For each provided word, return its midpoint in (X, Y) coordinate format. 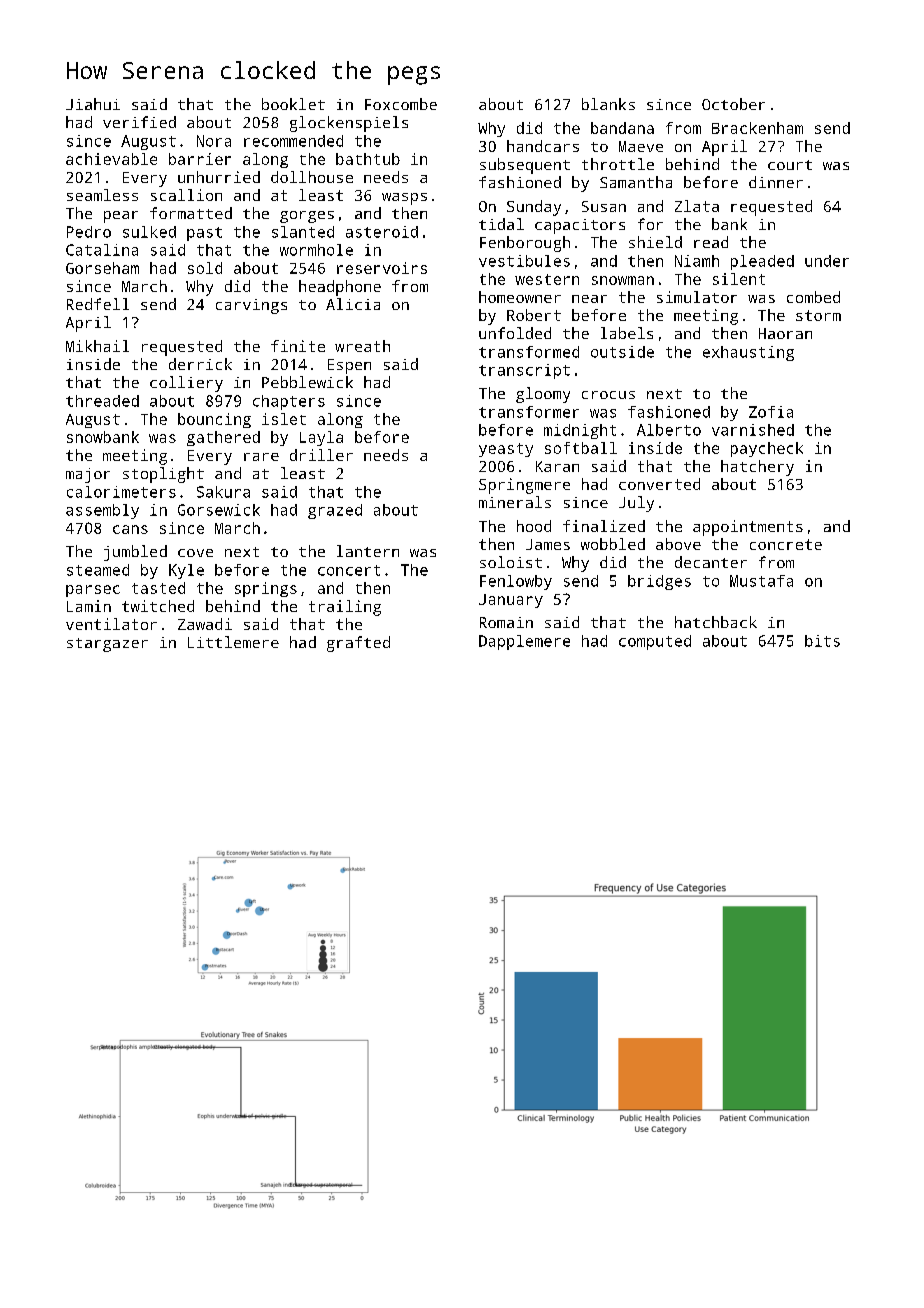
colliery (186, 384)
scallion (186, 195)
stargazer (107, 645)
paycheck (767, 449)
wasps (404, 199)
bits (822, 641)
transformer (529, 412)
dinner (776, 182)
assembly (102, 511)
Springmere (524, 486)
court (790, 165)
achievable (111, 159)
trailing (345, 608)
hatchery (757, 468)
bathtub (368, 159)
